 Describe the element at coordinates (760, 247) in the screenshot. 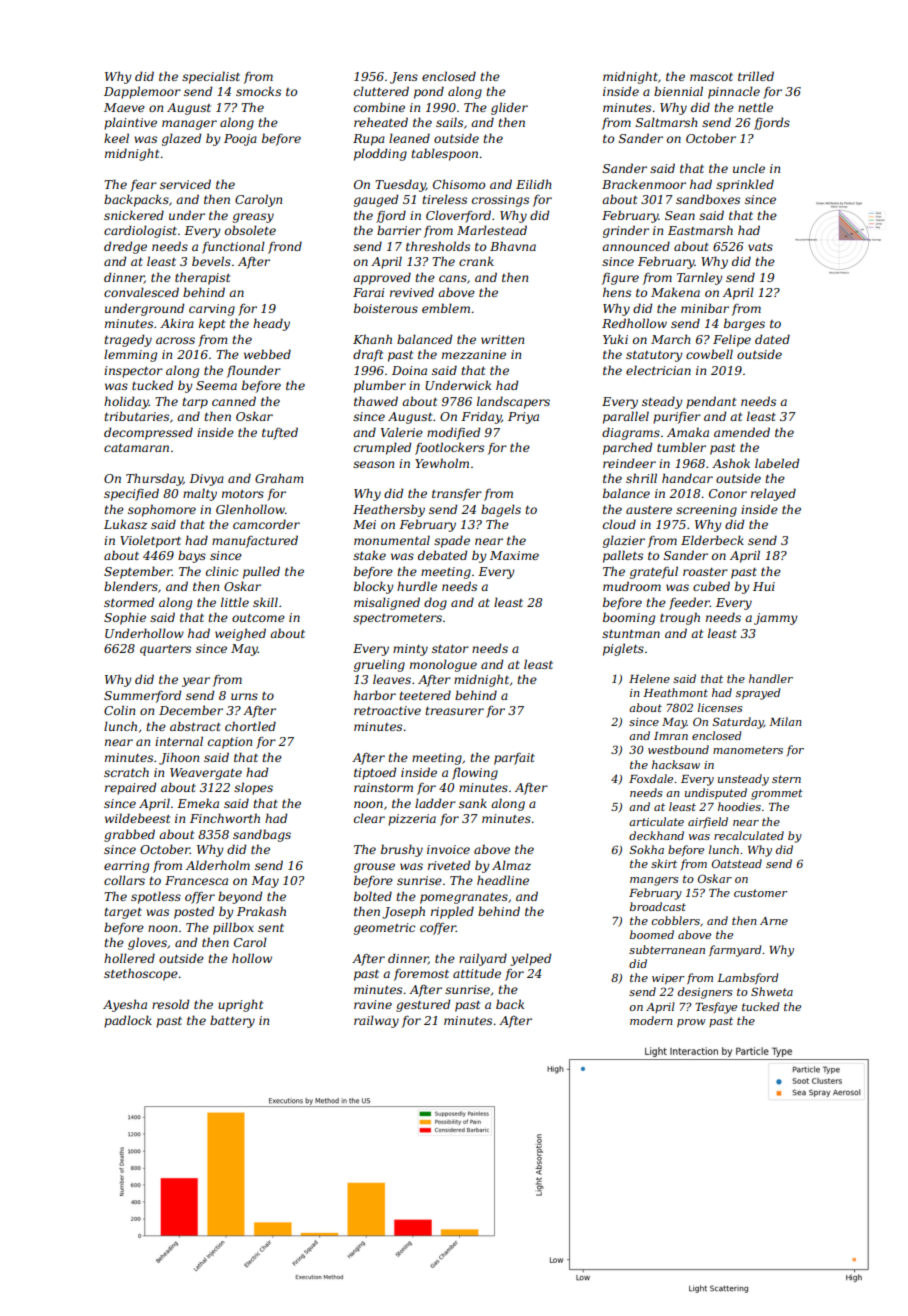

I see `vats` at that location.
